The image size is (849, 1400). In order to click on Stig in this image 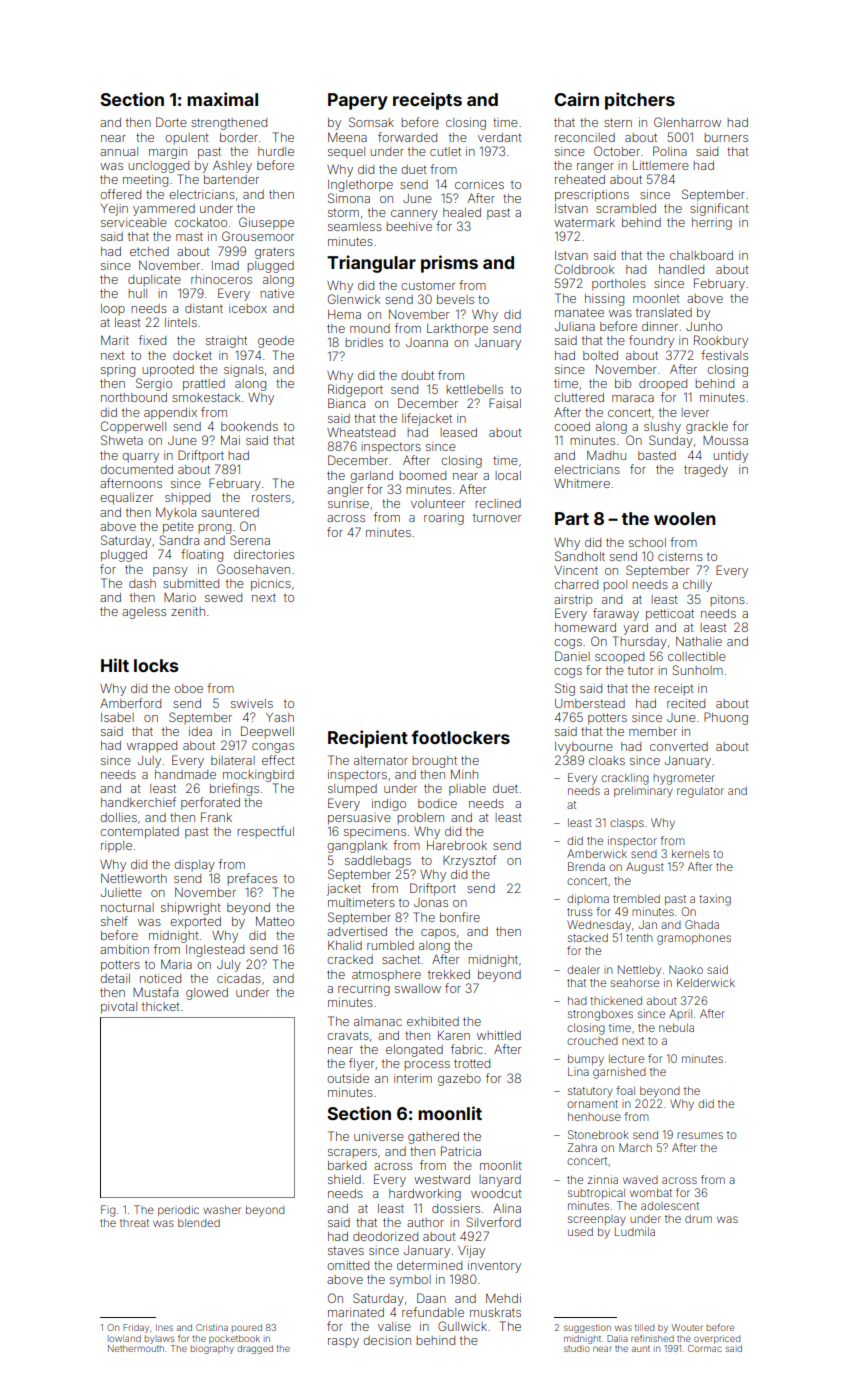, I will do `click(565, 689)`.
